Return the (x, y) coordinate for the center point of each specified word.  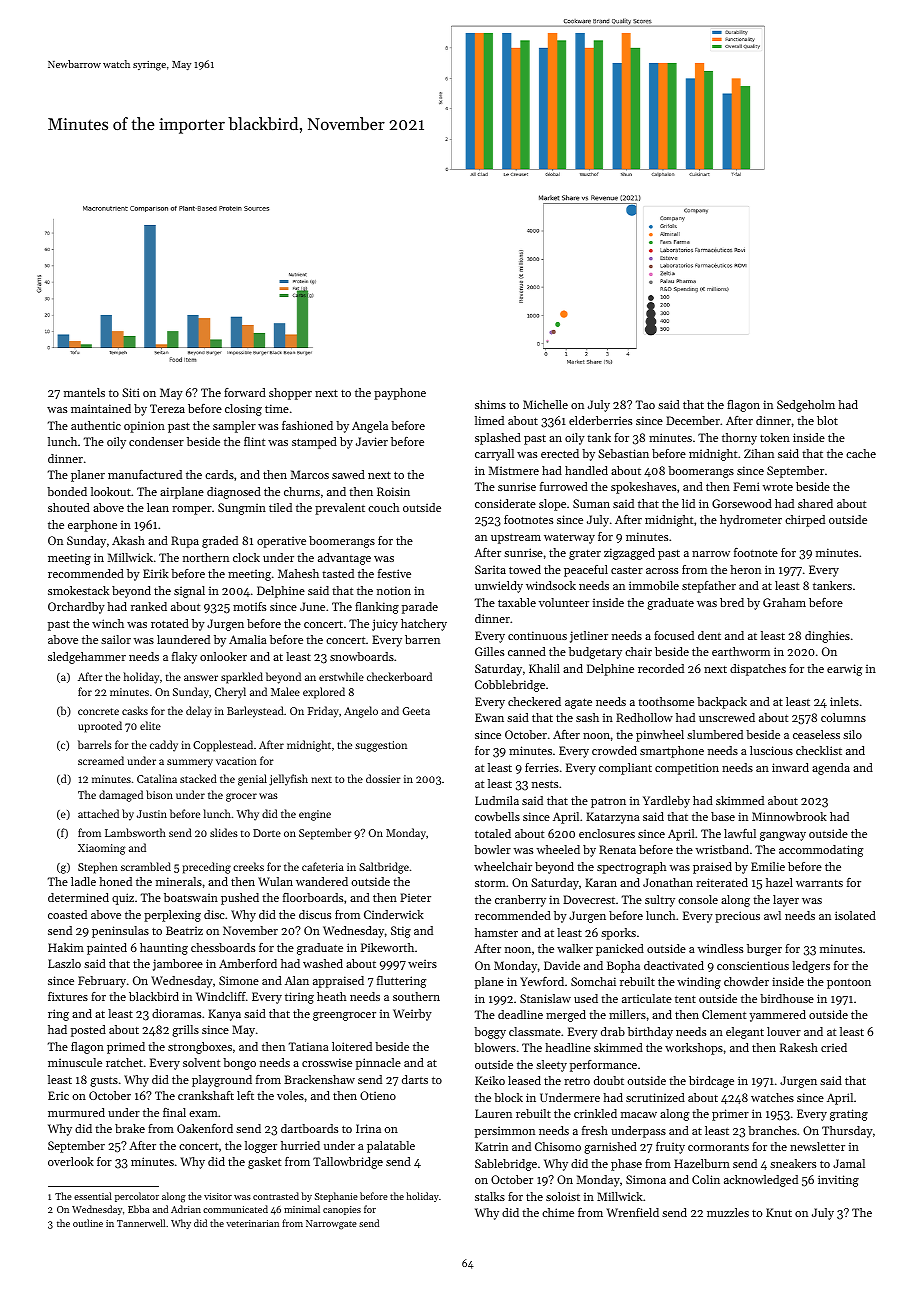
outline (88, 1223)
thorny (739, 439)
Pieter (415, 897)
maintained (101, 408)
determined (78, 897)
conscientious (753, 965)
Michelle (545, 404)
